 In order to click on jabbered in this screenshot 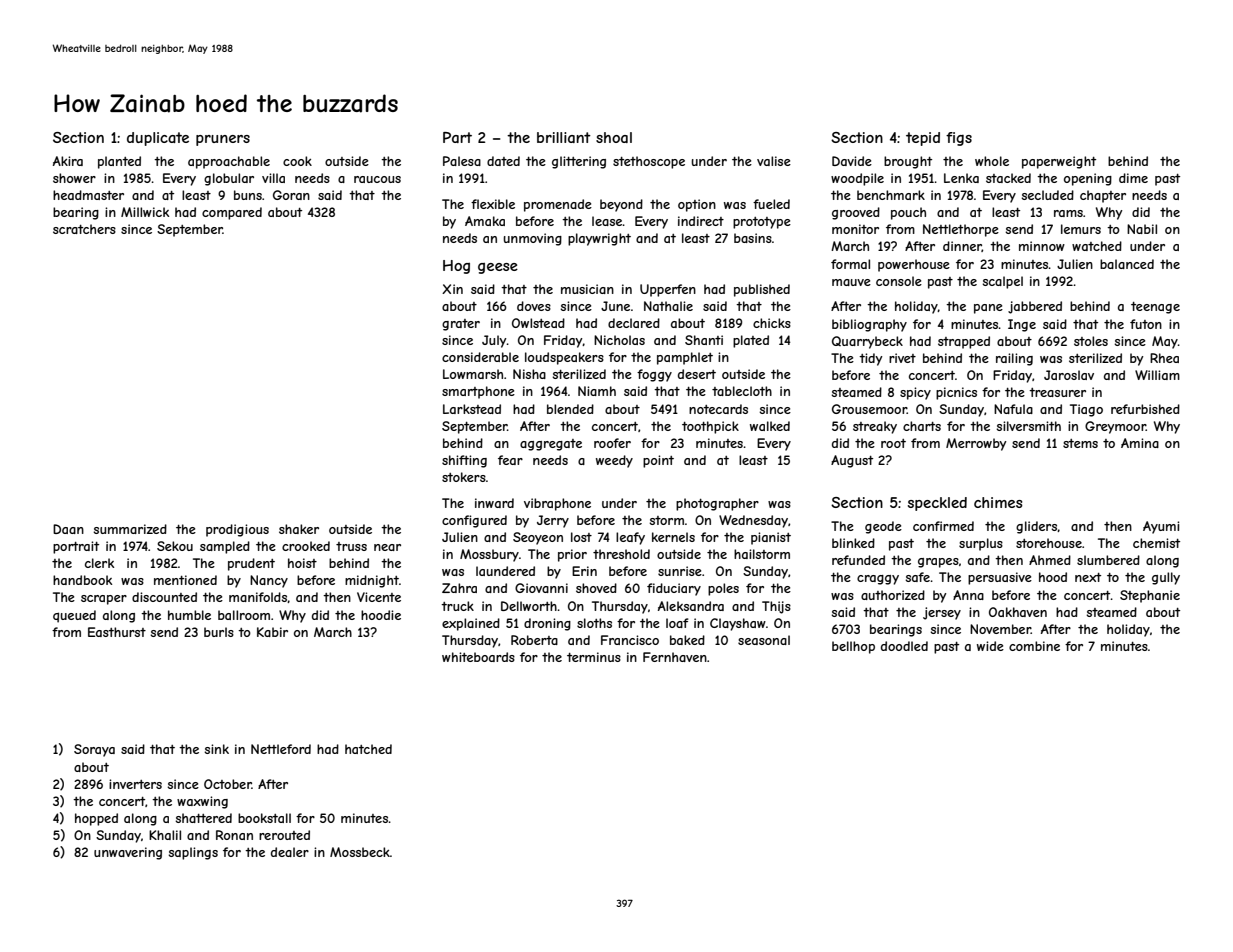, I will do `click(1035, 307)`.
